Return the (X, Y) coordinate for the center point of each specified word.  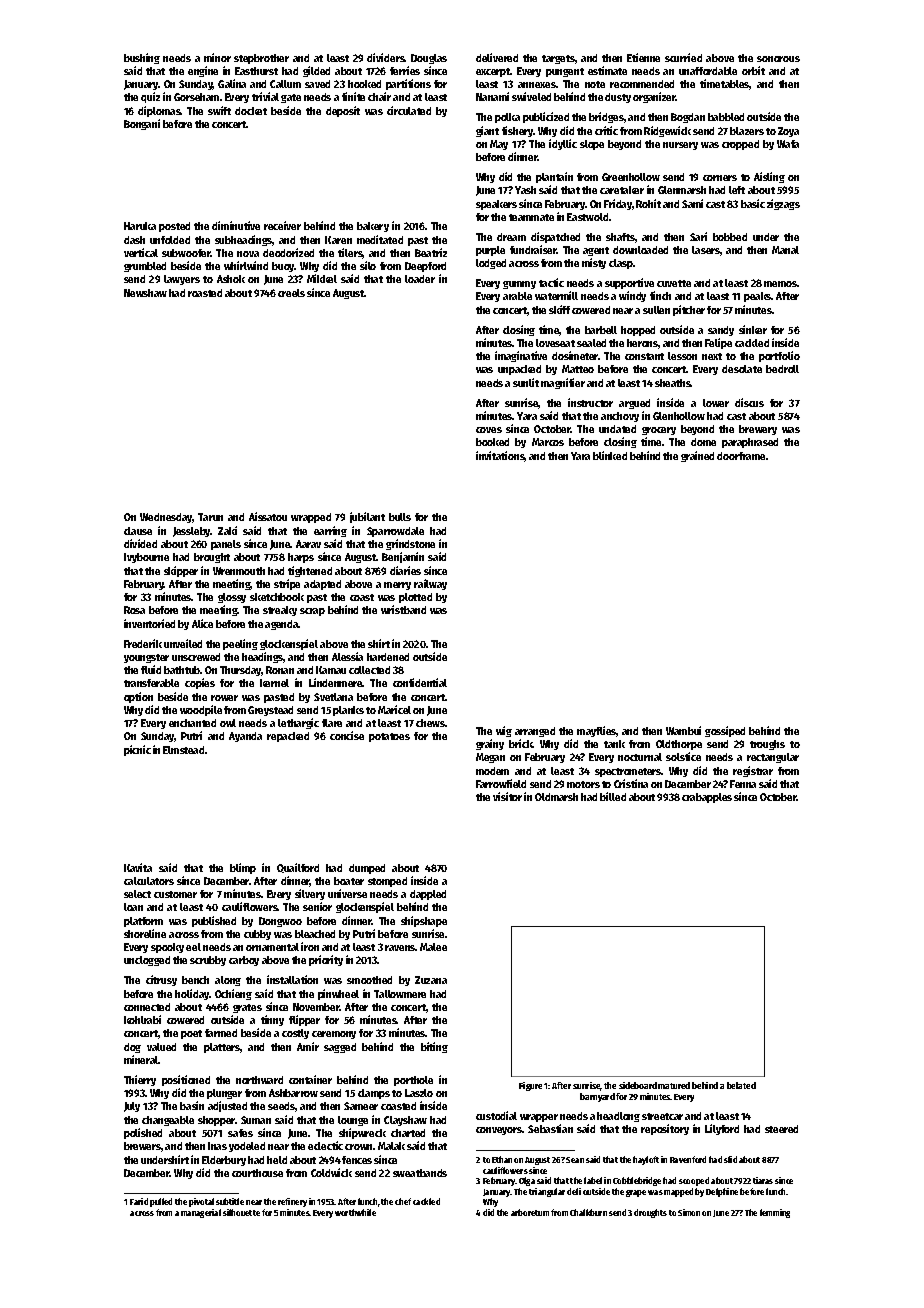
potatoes (389, 737)
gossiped (725, 731)
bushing (142, 58)
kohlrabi (142, 1019)
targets (558, 59)
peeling (240, 644)
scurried (683, 57)
